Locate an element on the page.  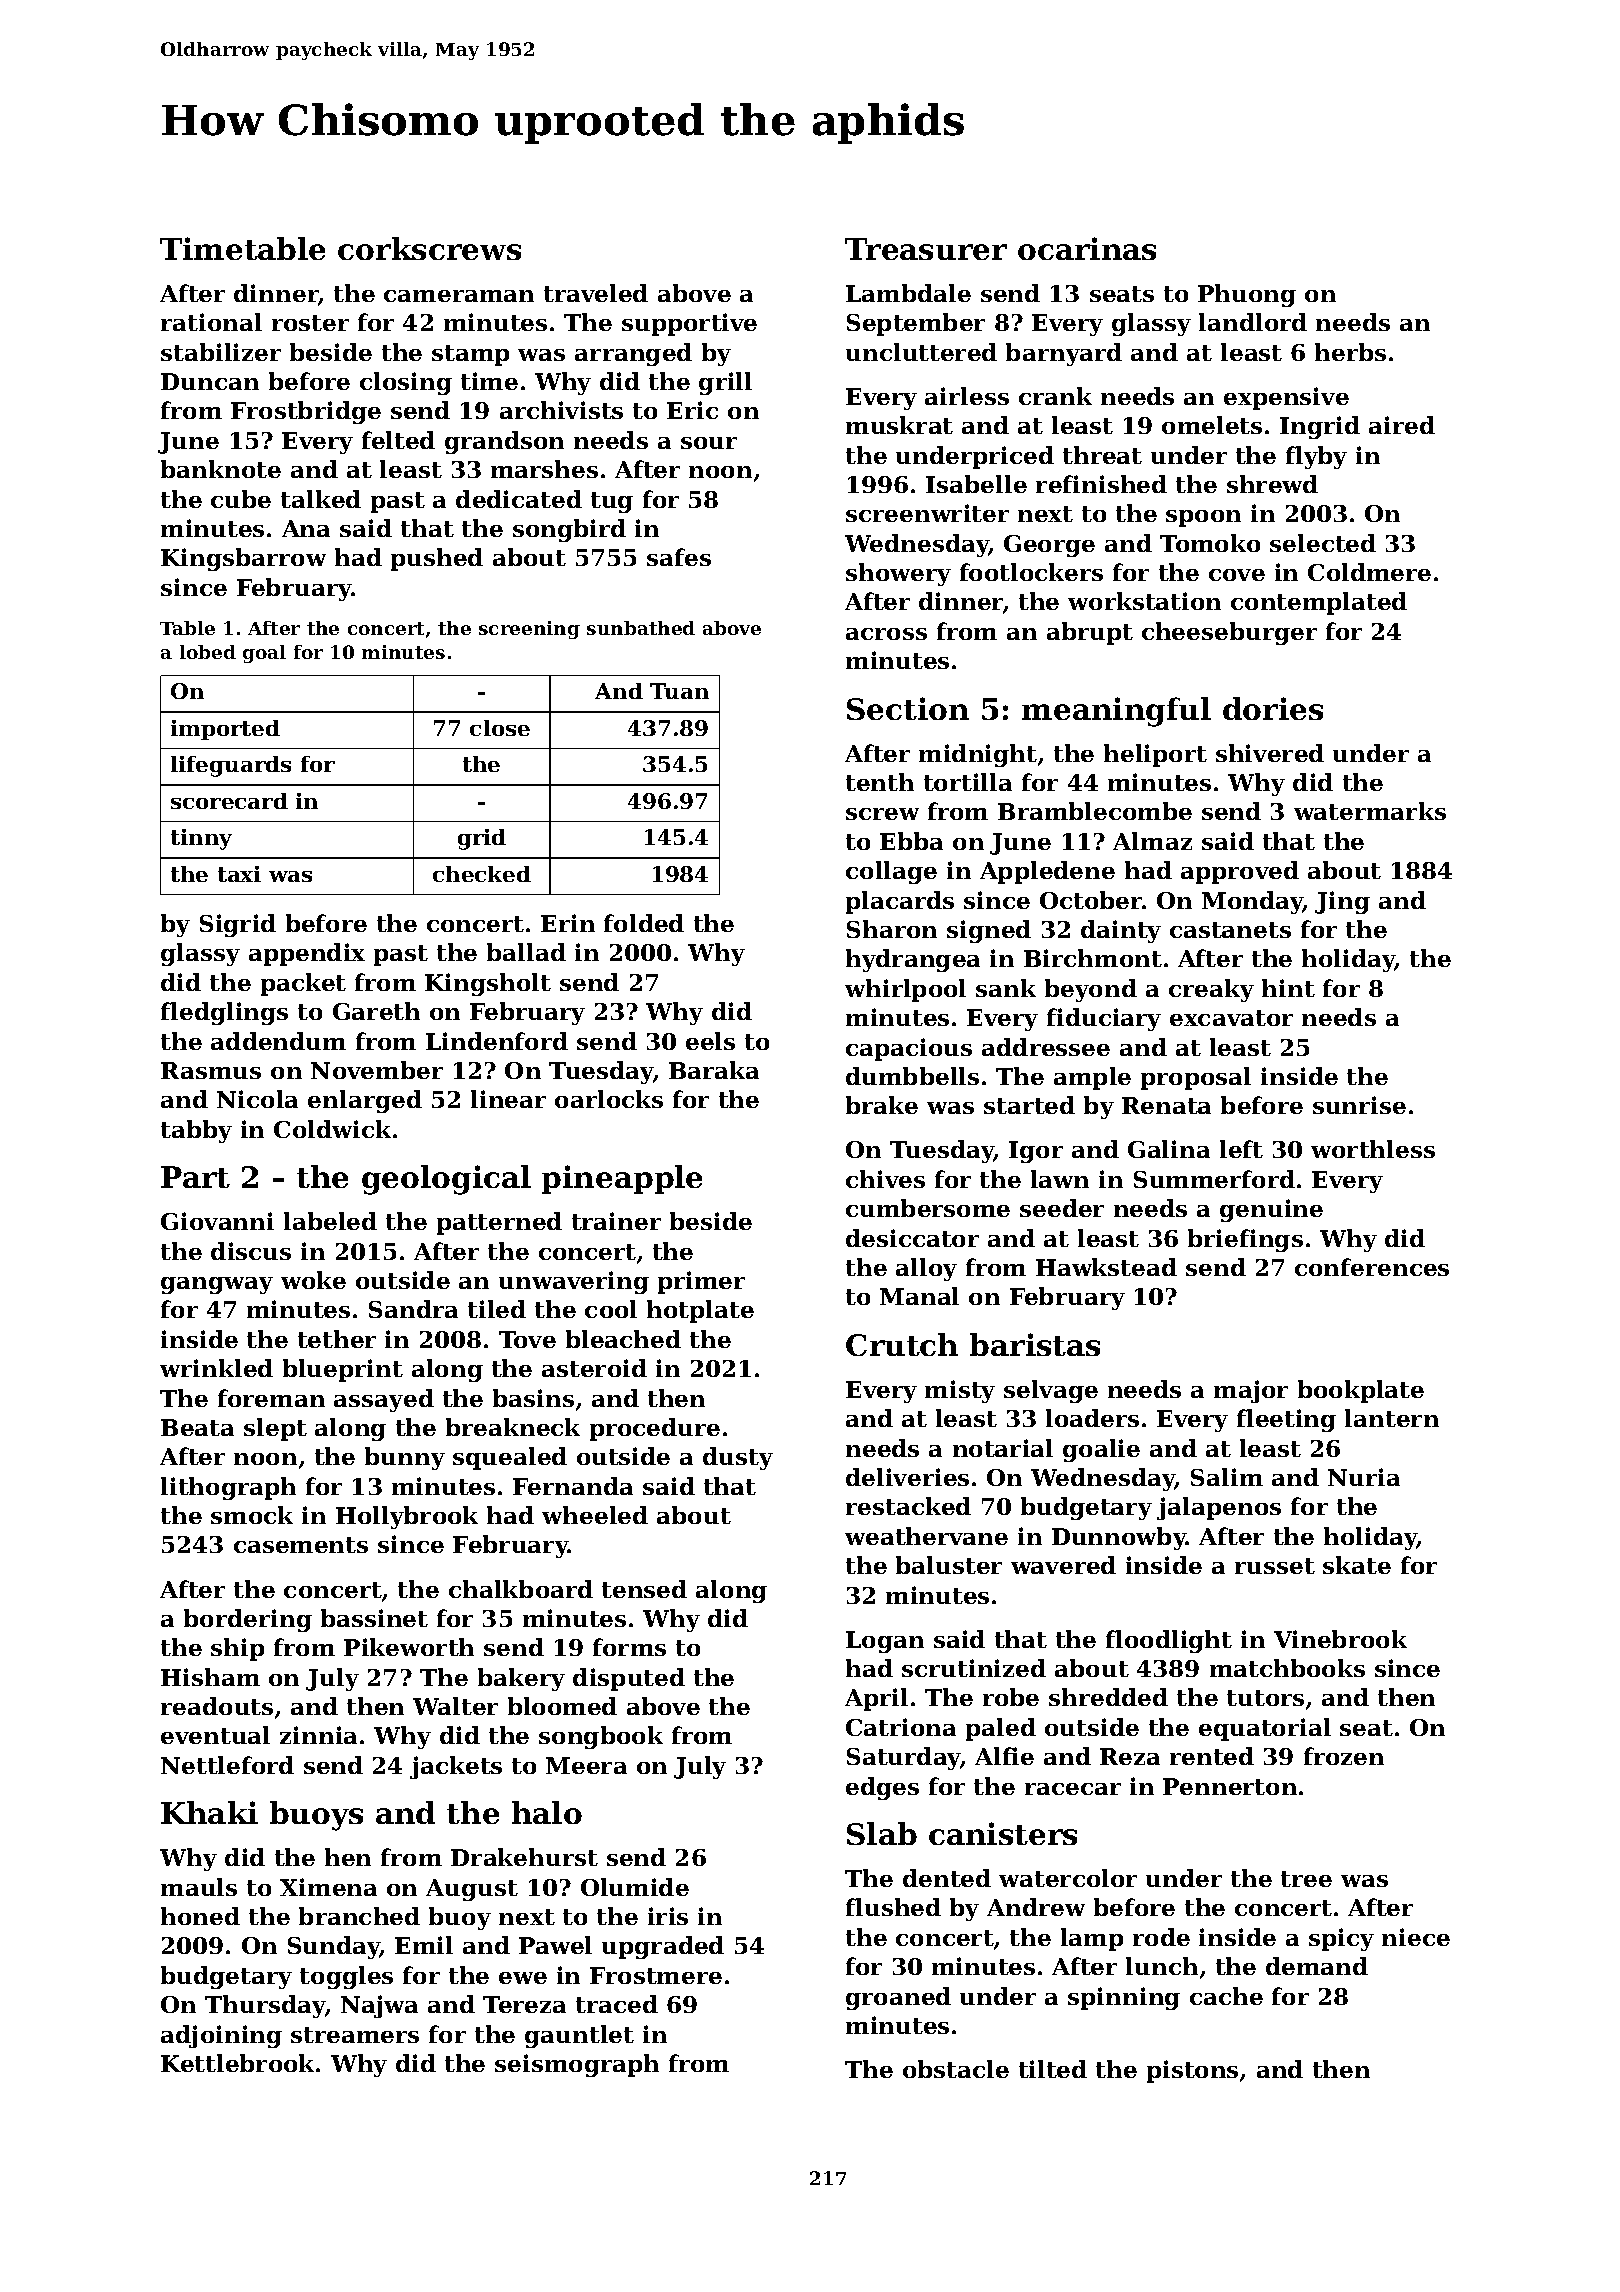
stabilizer is located at coordinates (221, 352).
